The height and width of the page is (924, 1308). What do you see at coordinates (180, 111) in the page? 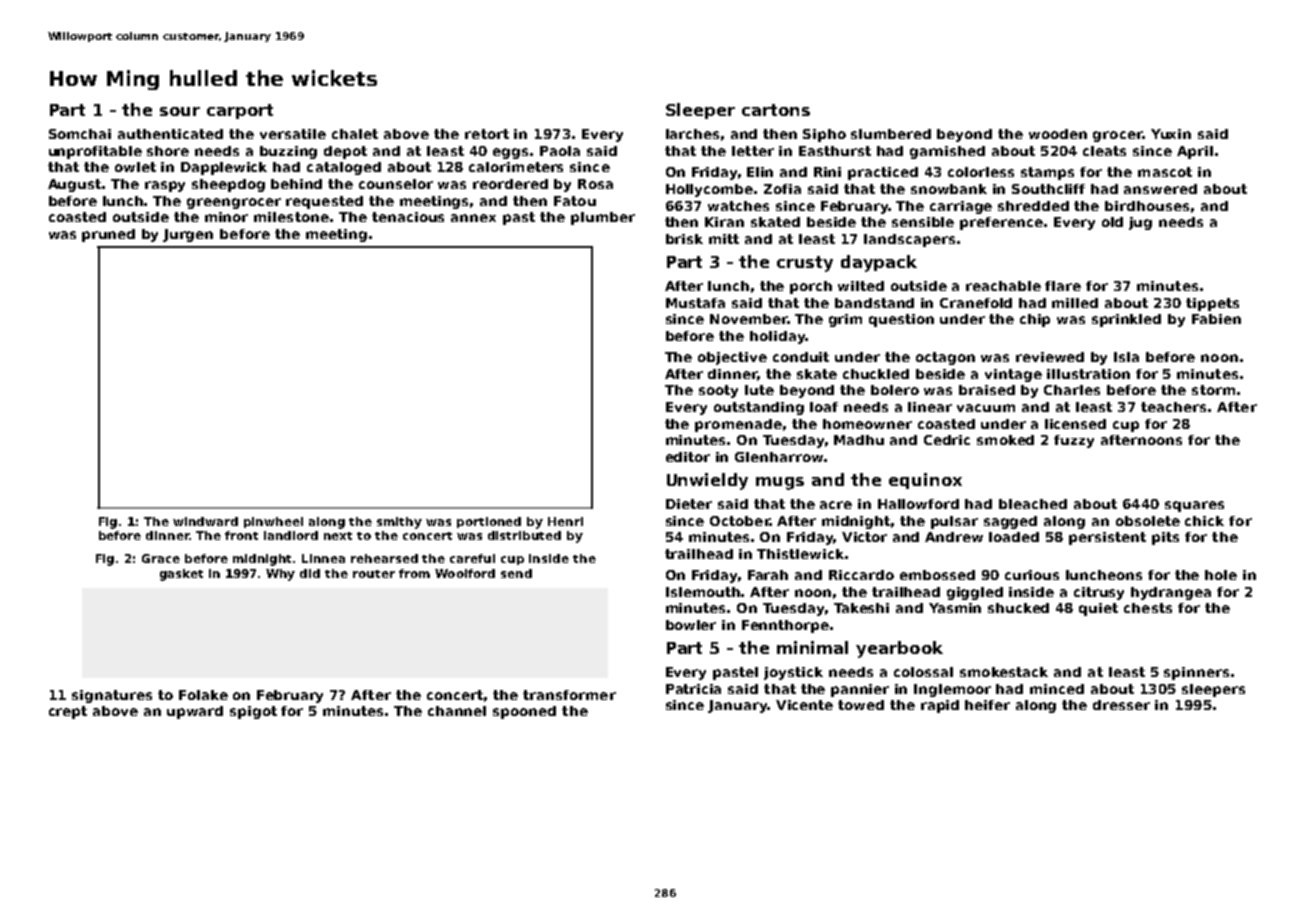
I see `sour` at bounding box center [180, 111].
